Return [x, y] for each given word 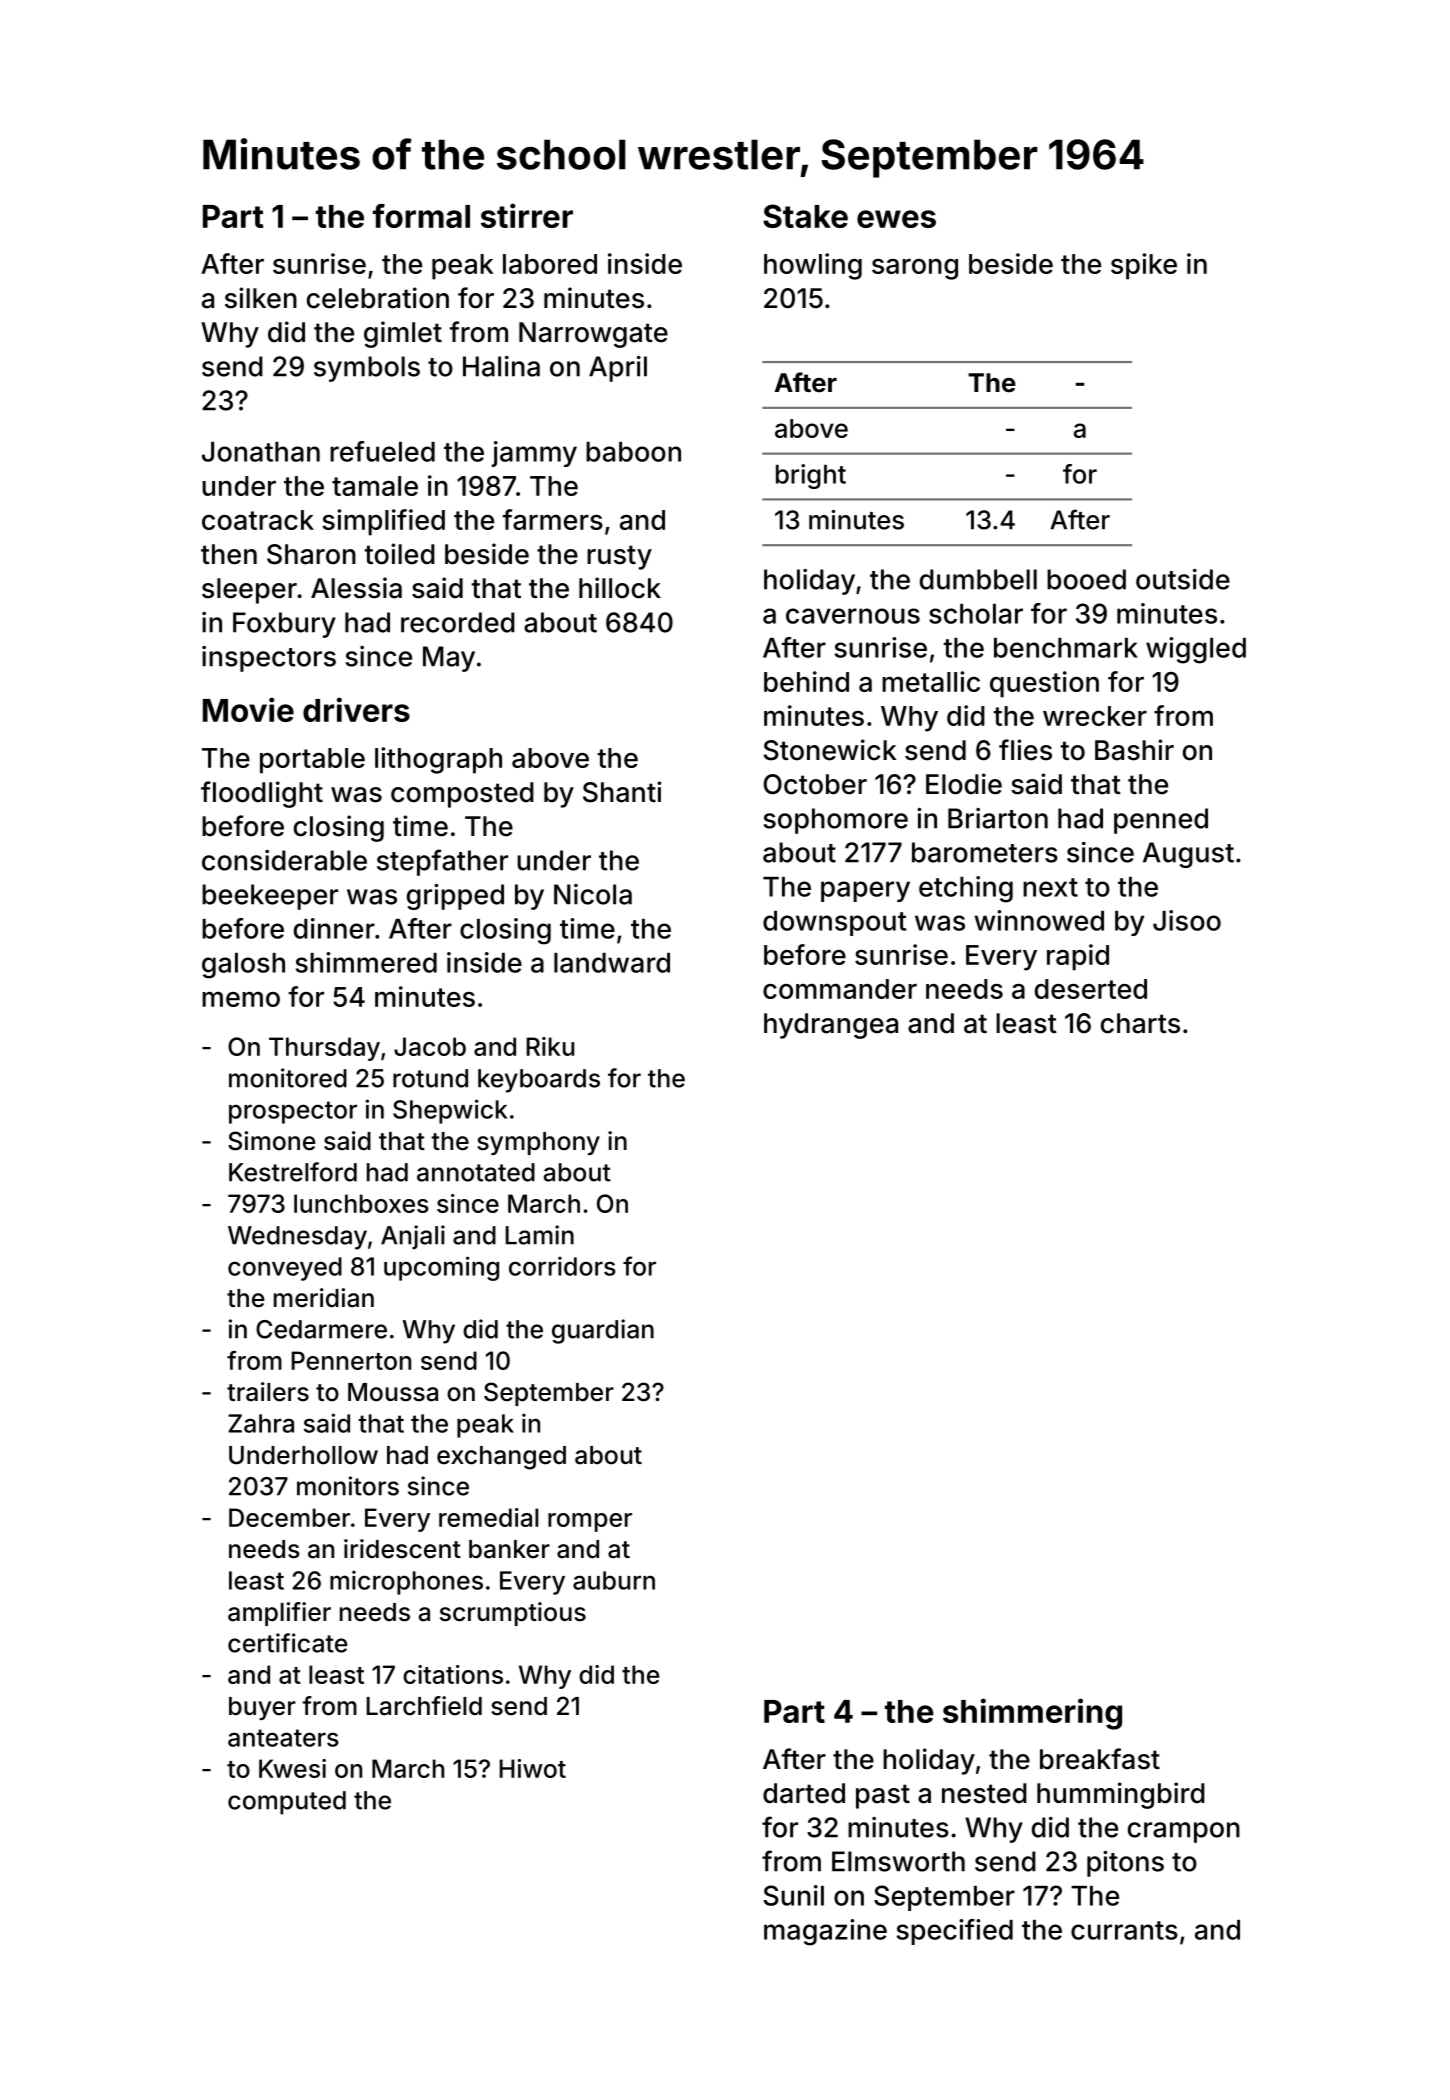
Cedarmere [321, 1329]
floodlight [262, 794]
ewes [896, 219]
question [1044, 684]
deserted [1091, 989]
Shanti [622, 792]
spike [1144, 266]
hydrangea [831, 1026]
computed [287, 1803]
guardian [603, 1331]
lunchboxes [361, 1203]
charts [1140, 1023]
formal [421, 216]
